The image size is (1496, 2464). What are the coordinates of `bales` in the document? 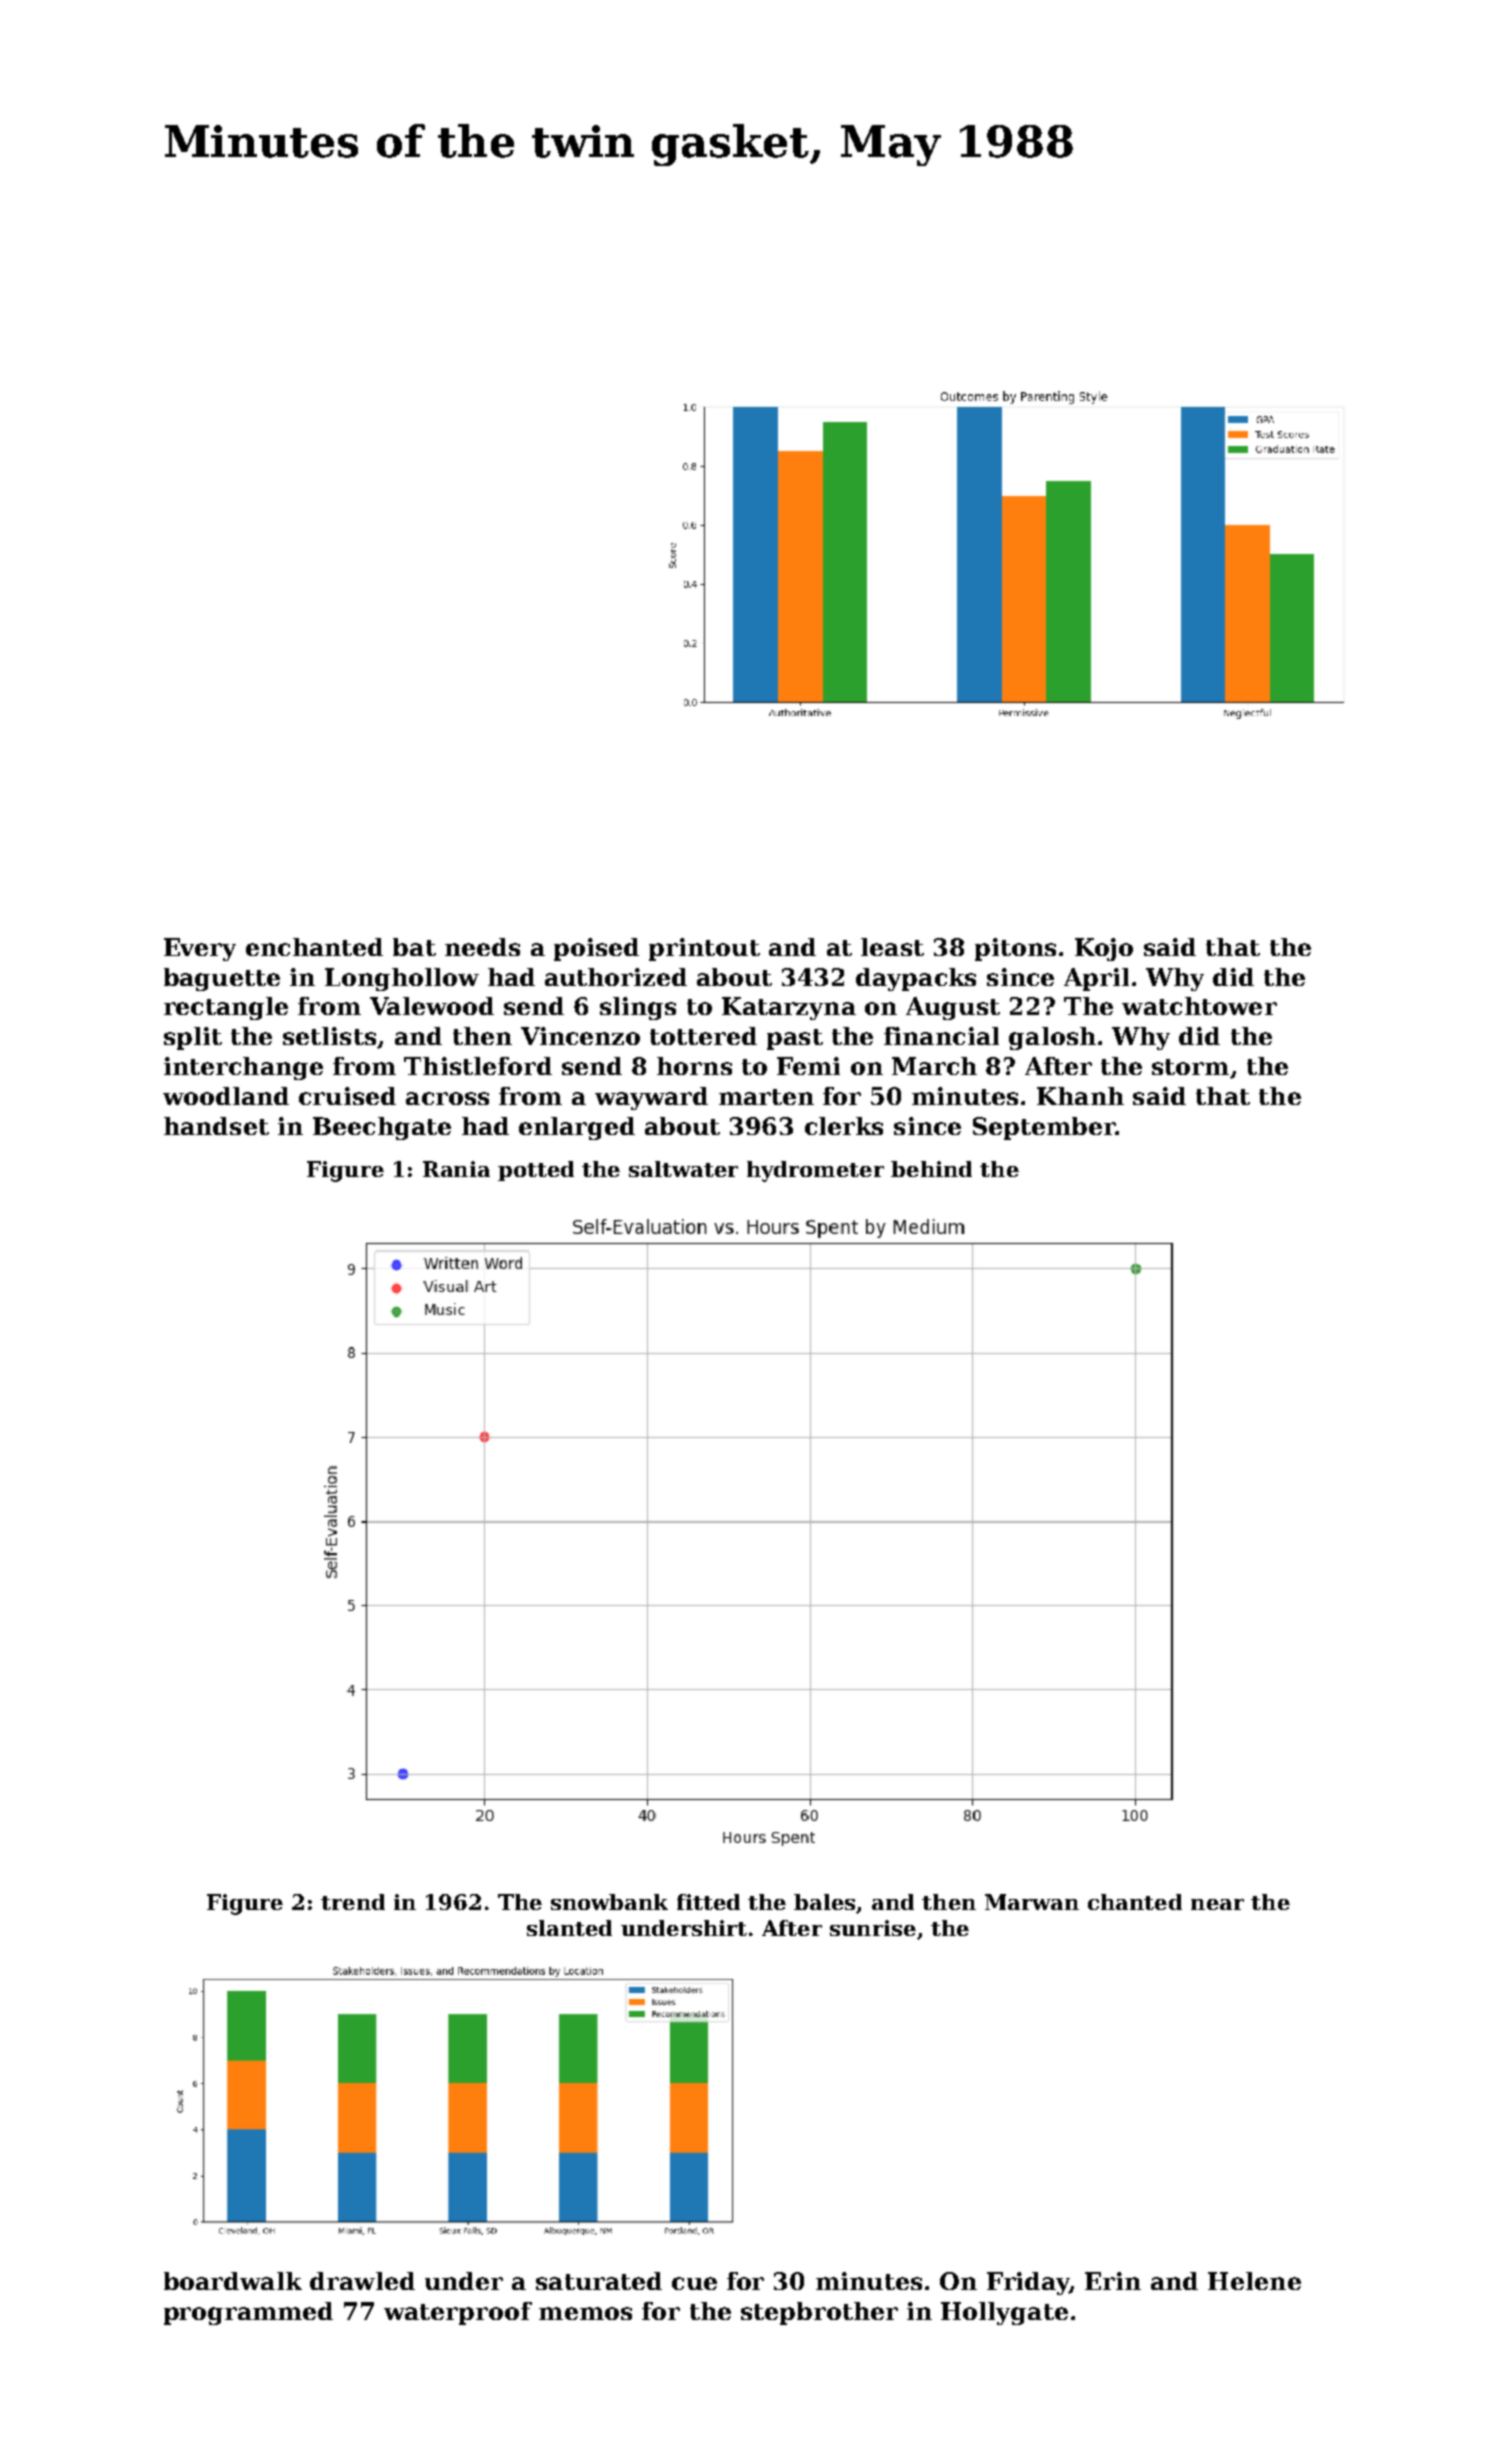 It's located at (824, 1902).
